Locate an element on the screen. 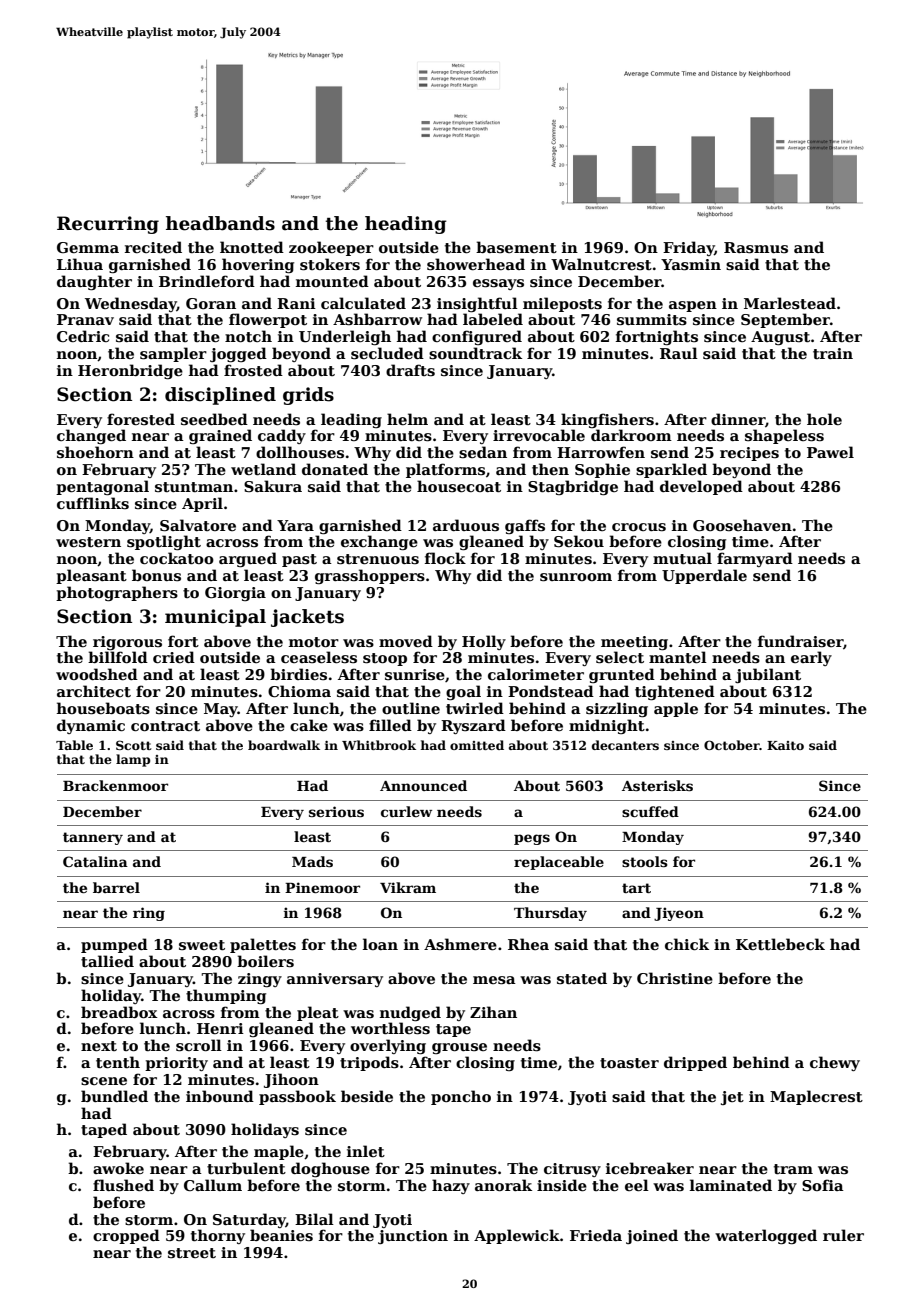 The image size is (924, 1308). pleasant is located at coordinates (91, 576).
